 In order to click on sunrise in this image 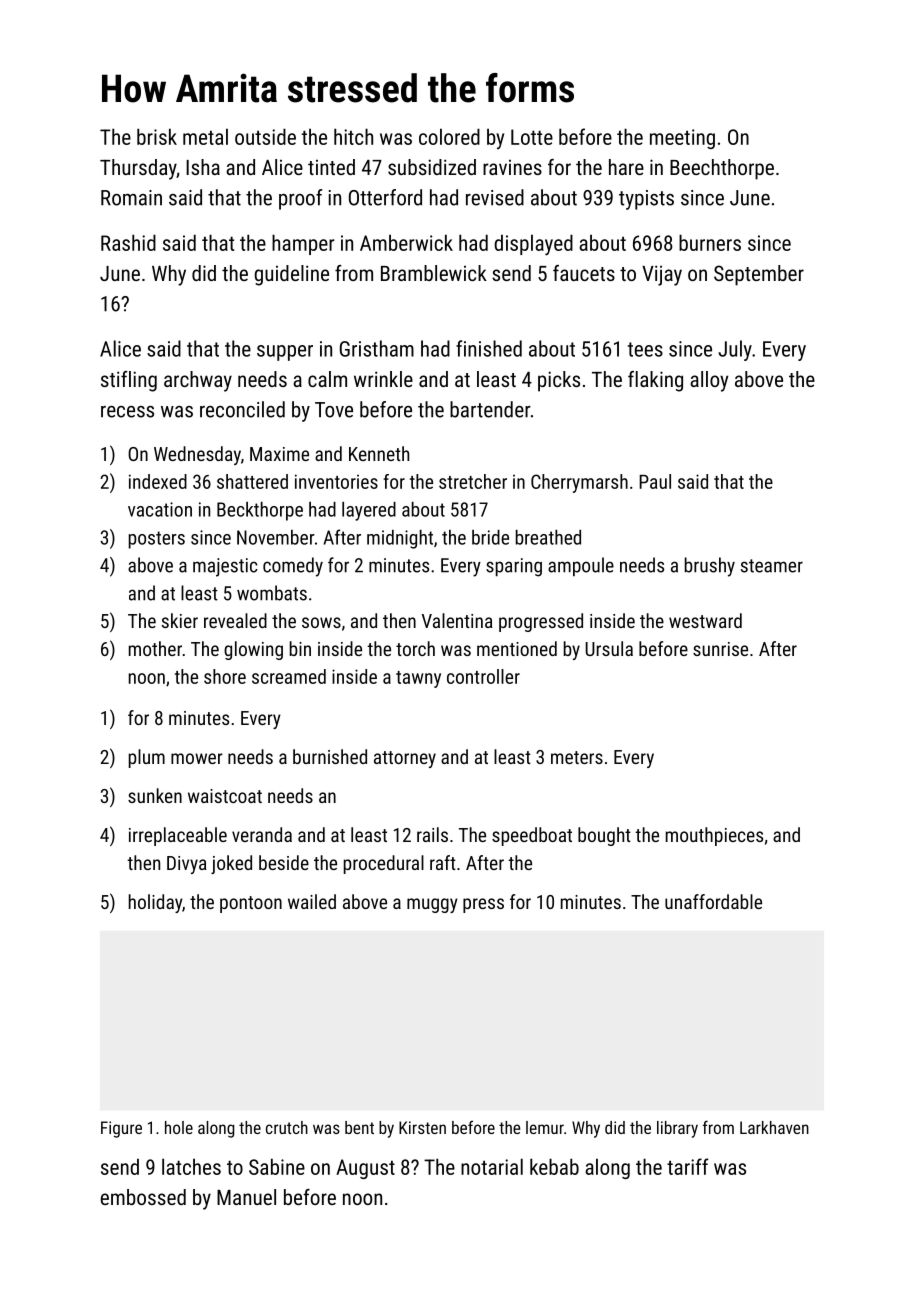, I will do `click(720, 649)`.
